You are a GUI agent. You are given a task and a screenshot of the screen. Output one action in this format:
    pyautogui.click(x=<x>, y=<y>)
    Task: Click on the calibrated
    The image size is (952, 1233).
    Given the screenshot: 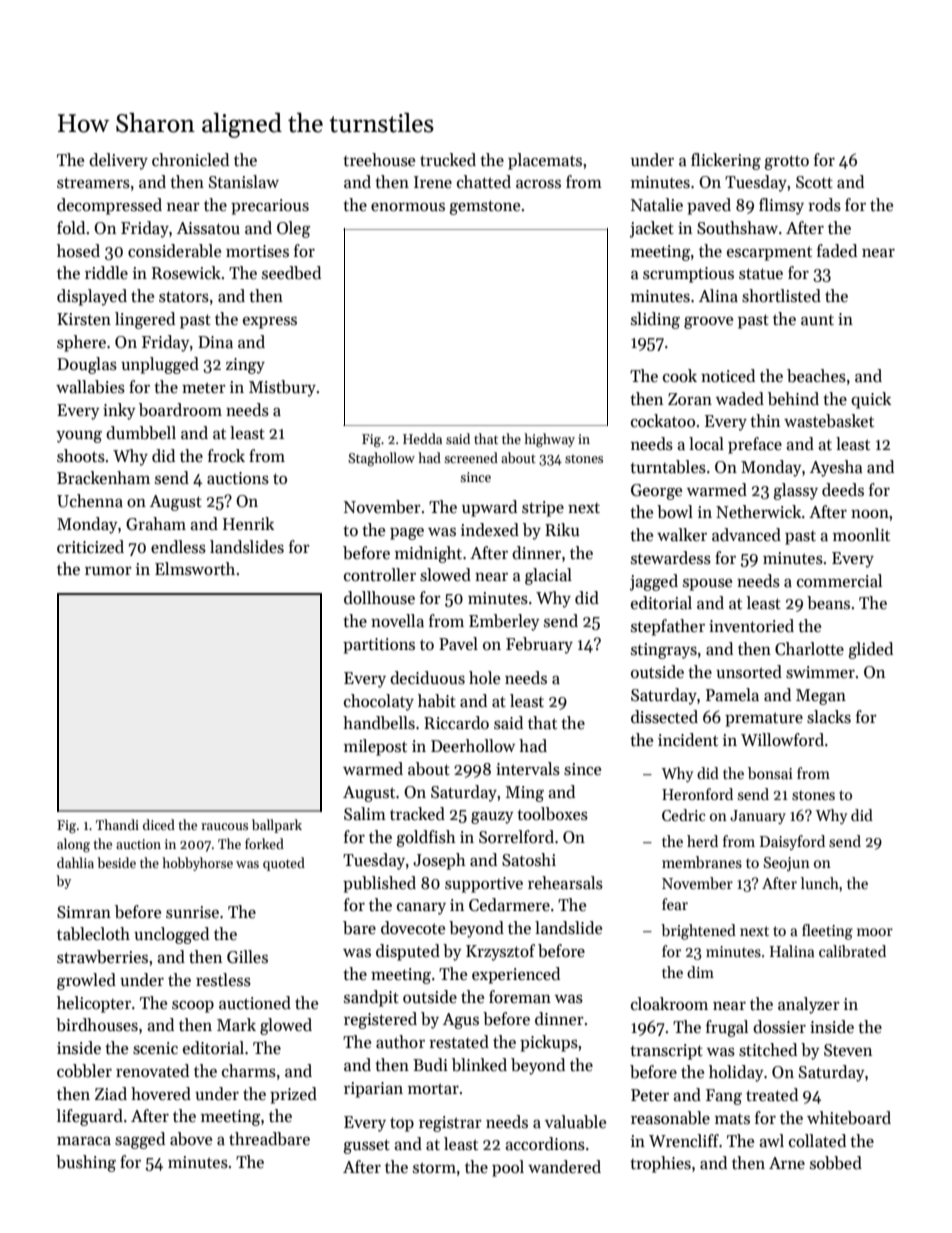 What is the action you would take?
    pyautogui.click(x=852, y=951)
